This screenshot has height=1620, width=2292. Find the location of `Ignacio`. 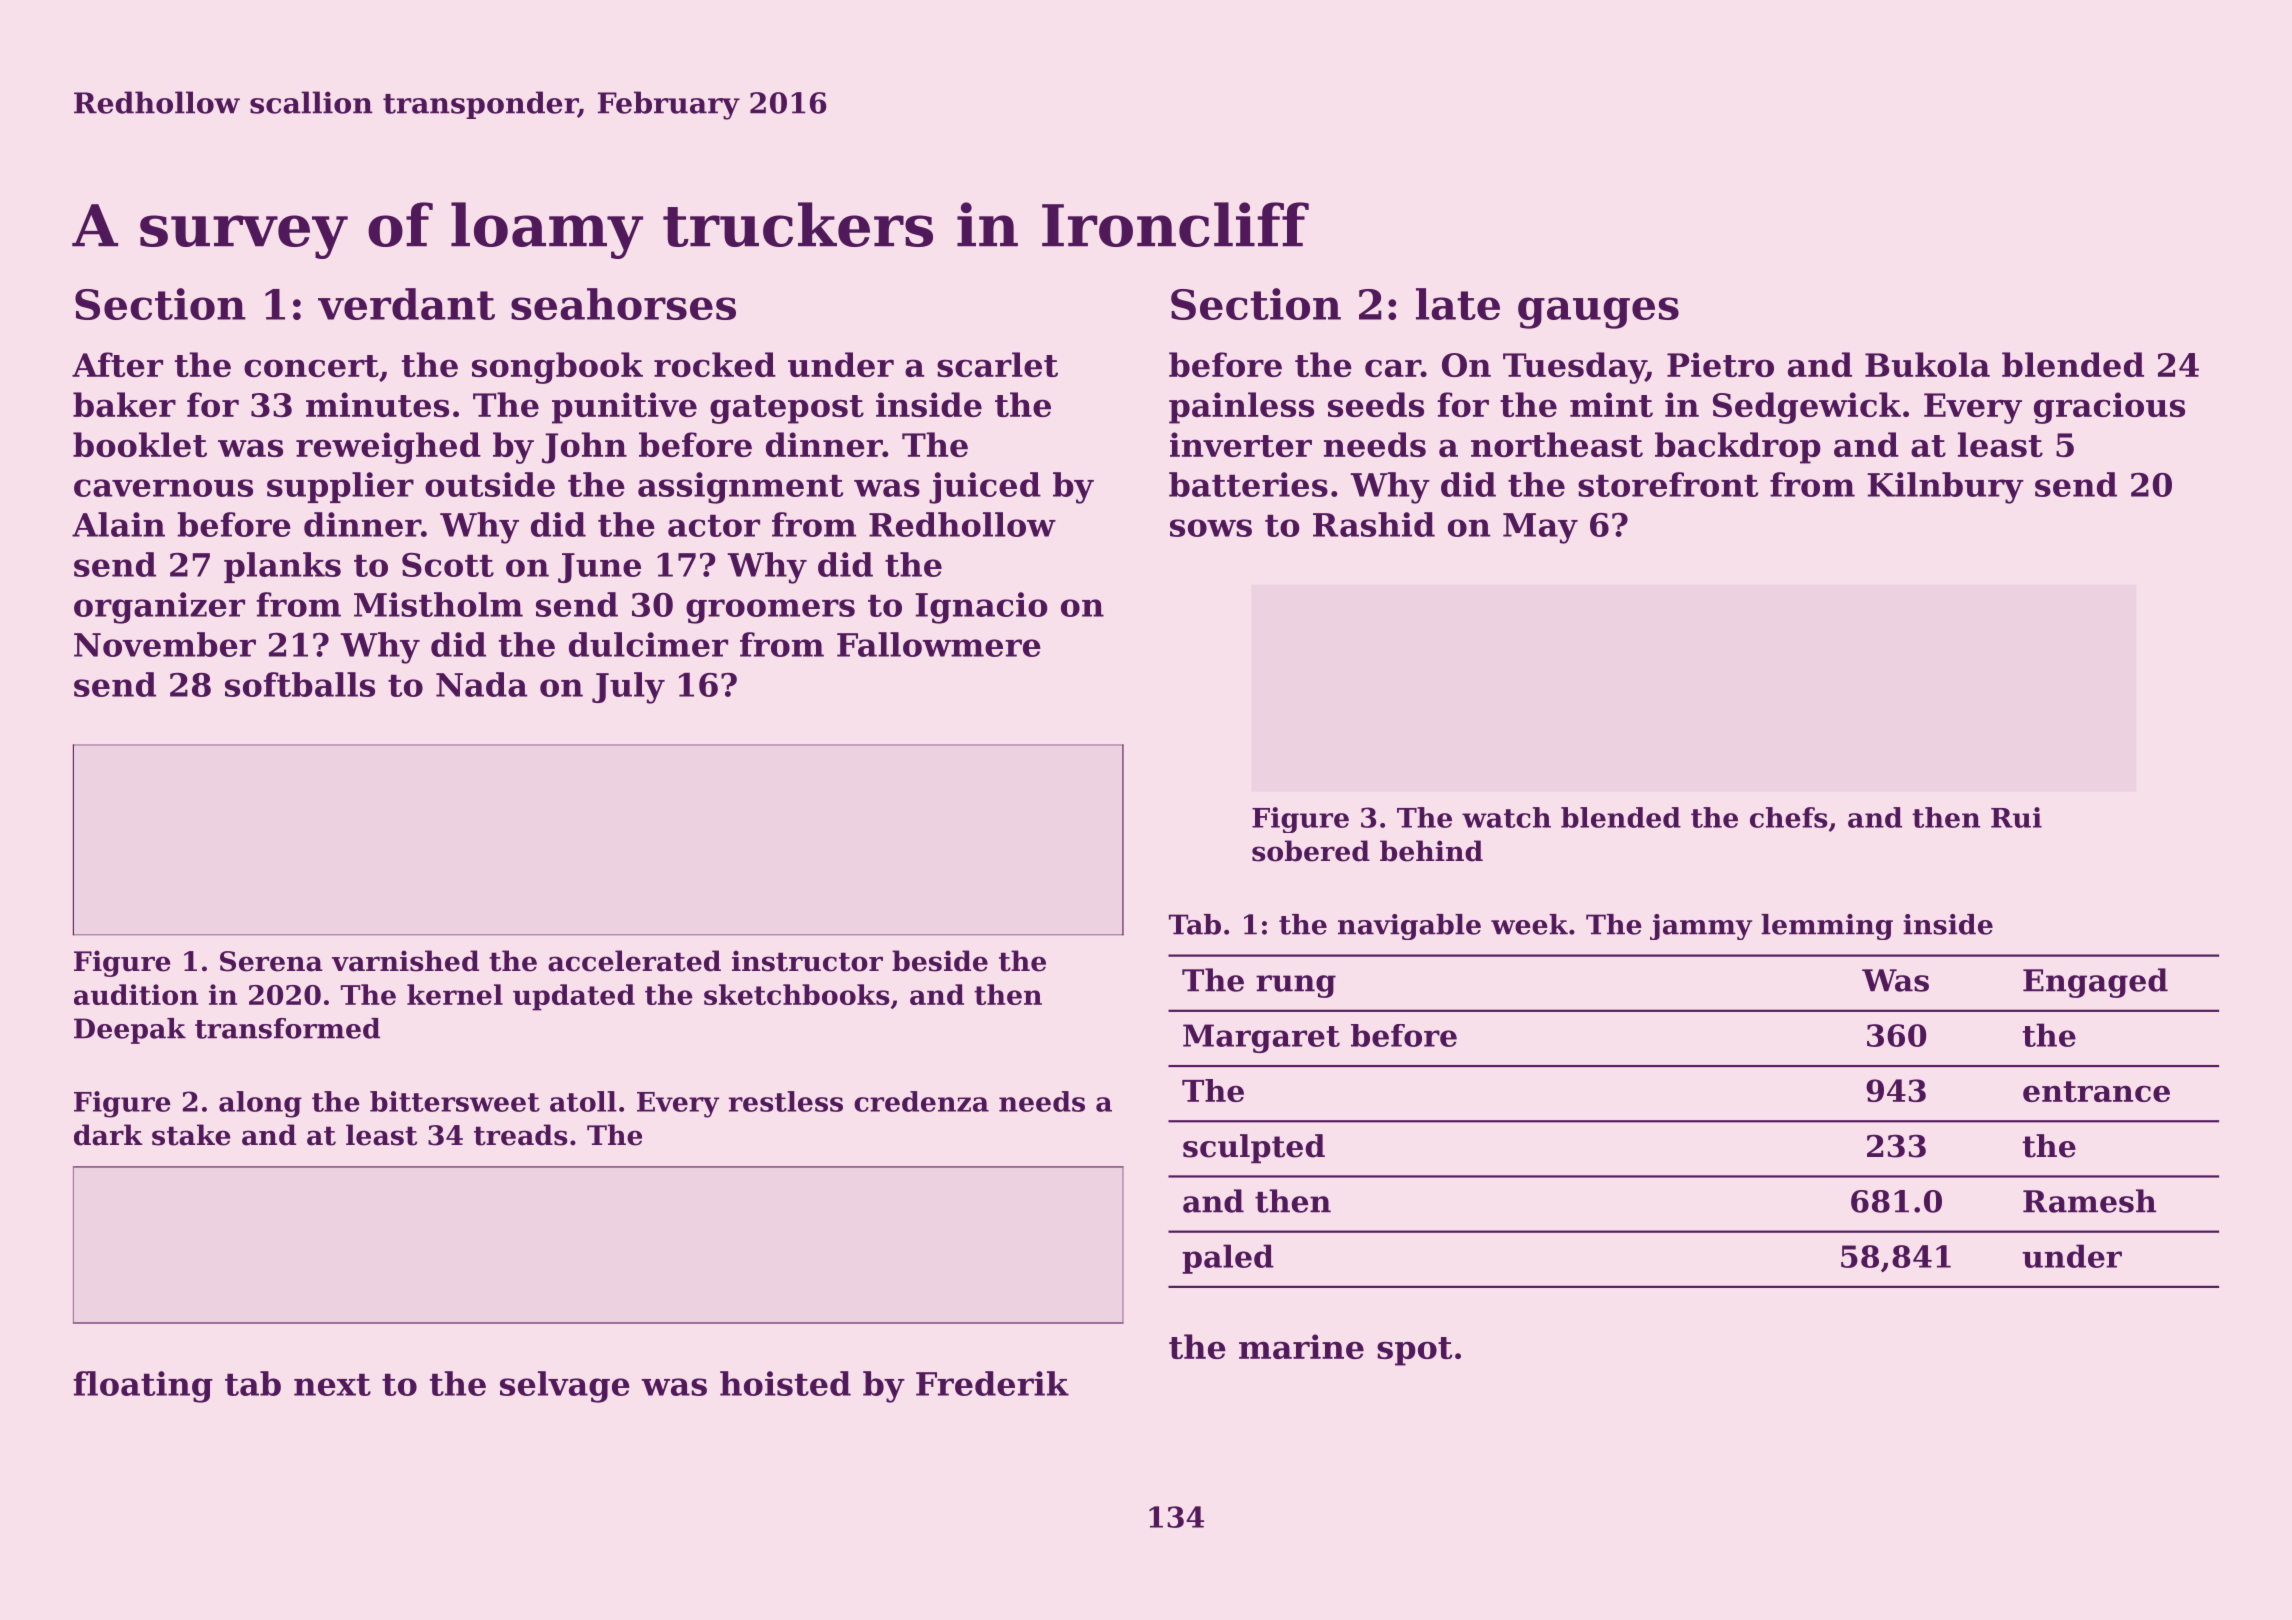

Ignacio is located at coordinates (981, 608).
